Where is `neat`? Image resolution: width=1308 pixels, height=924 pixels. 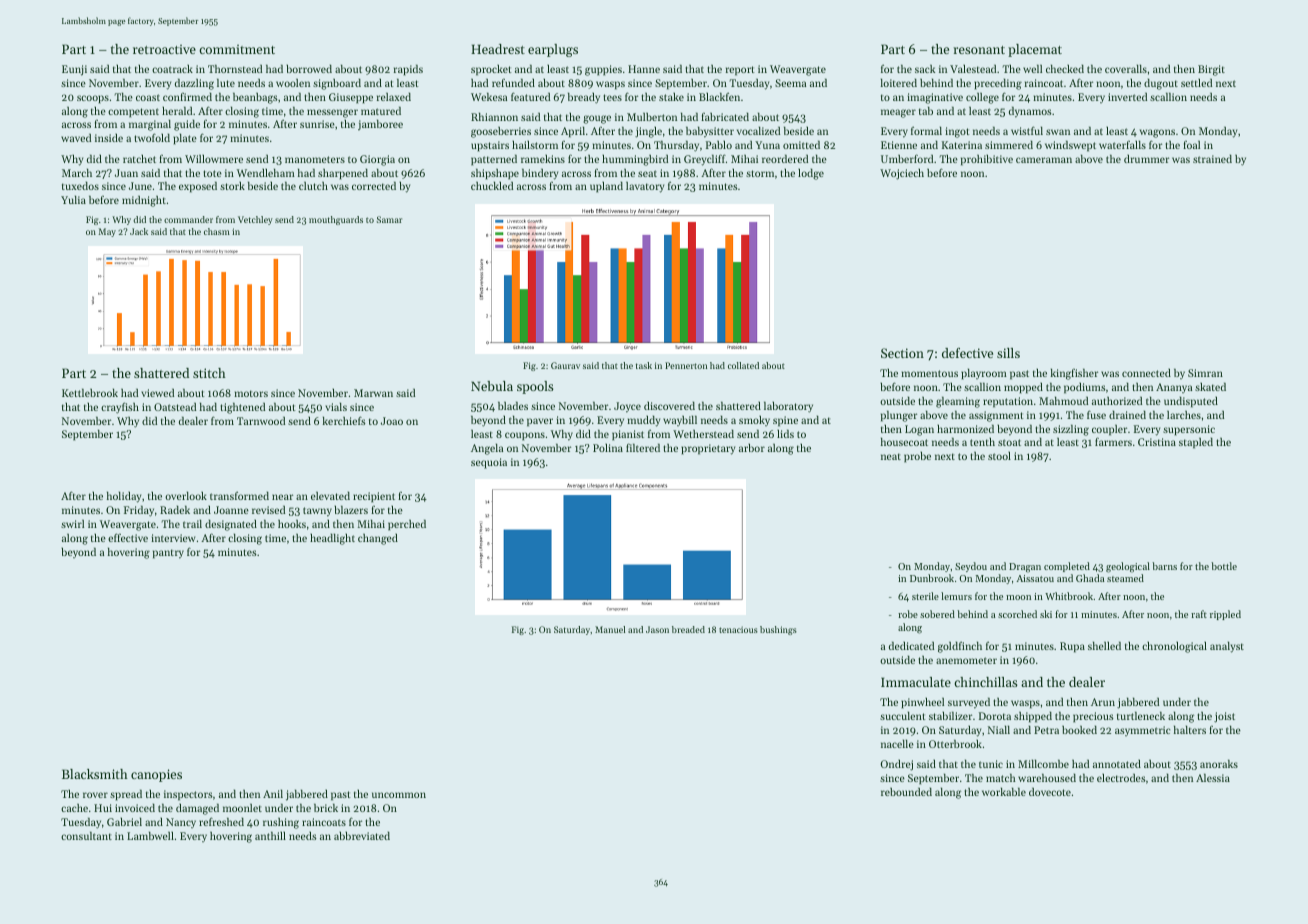 neat is located at coordinates (891, 456).
